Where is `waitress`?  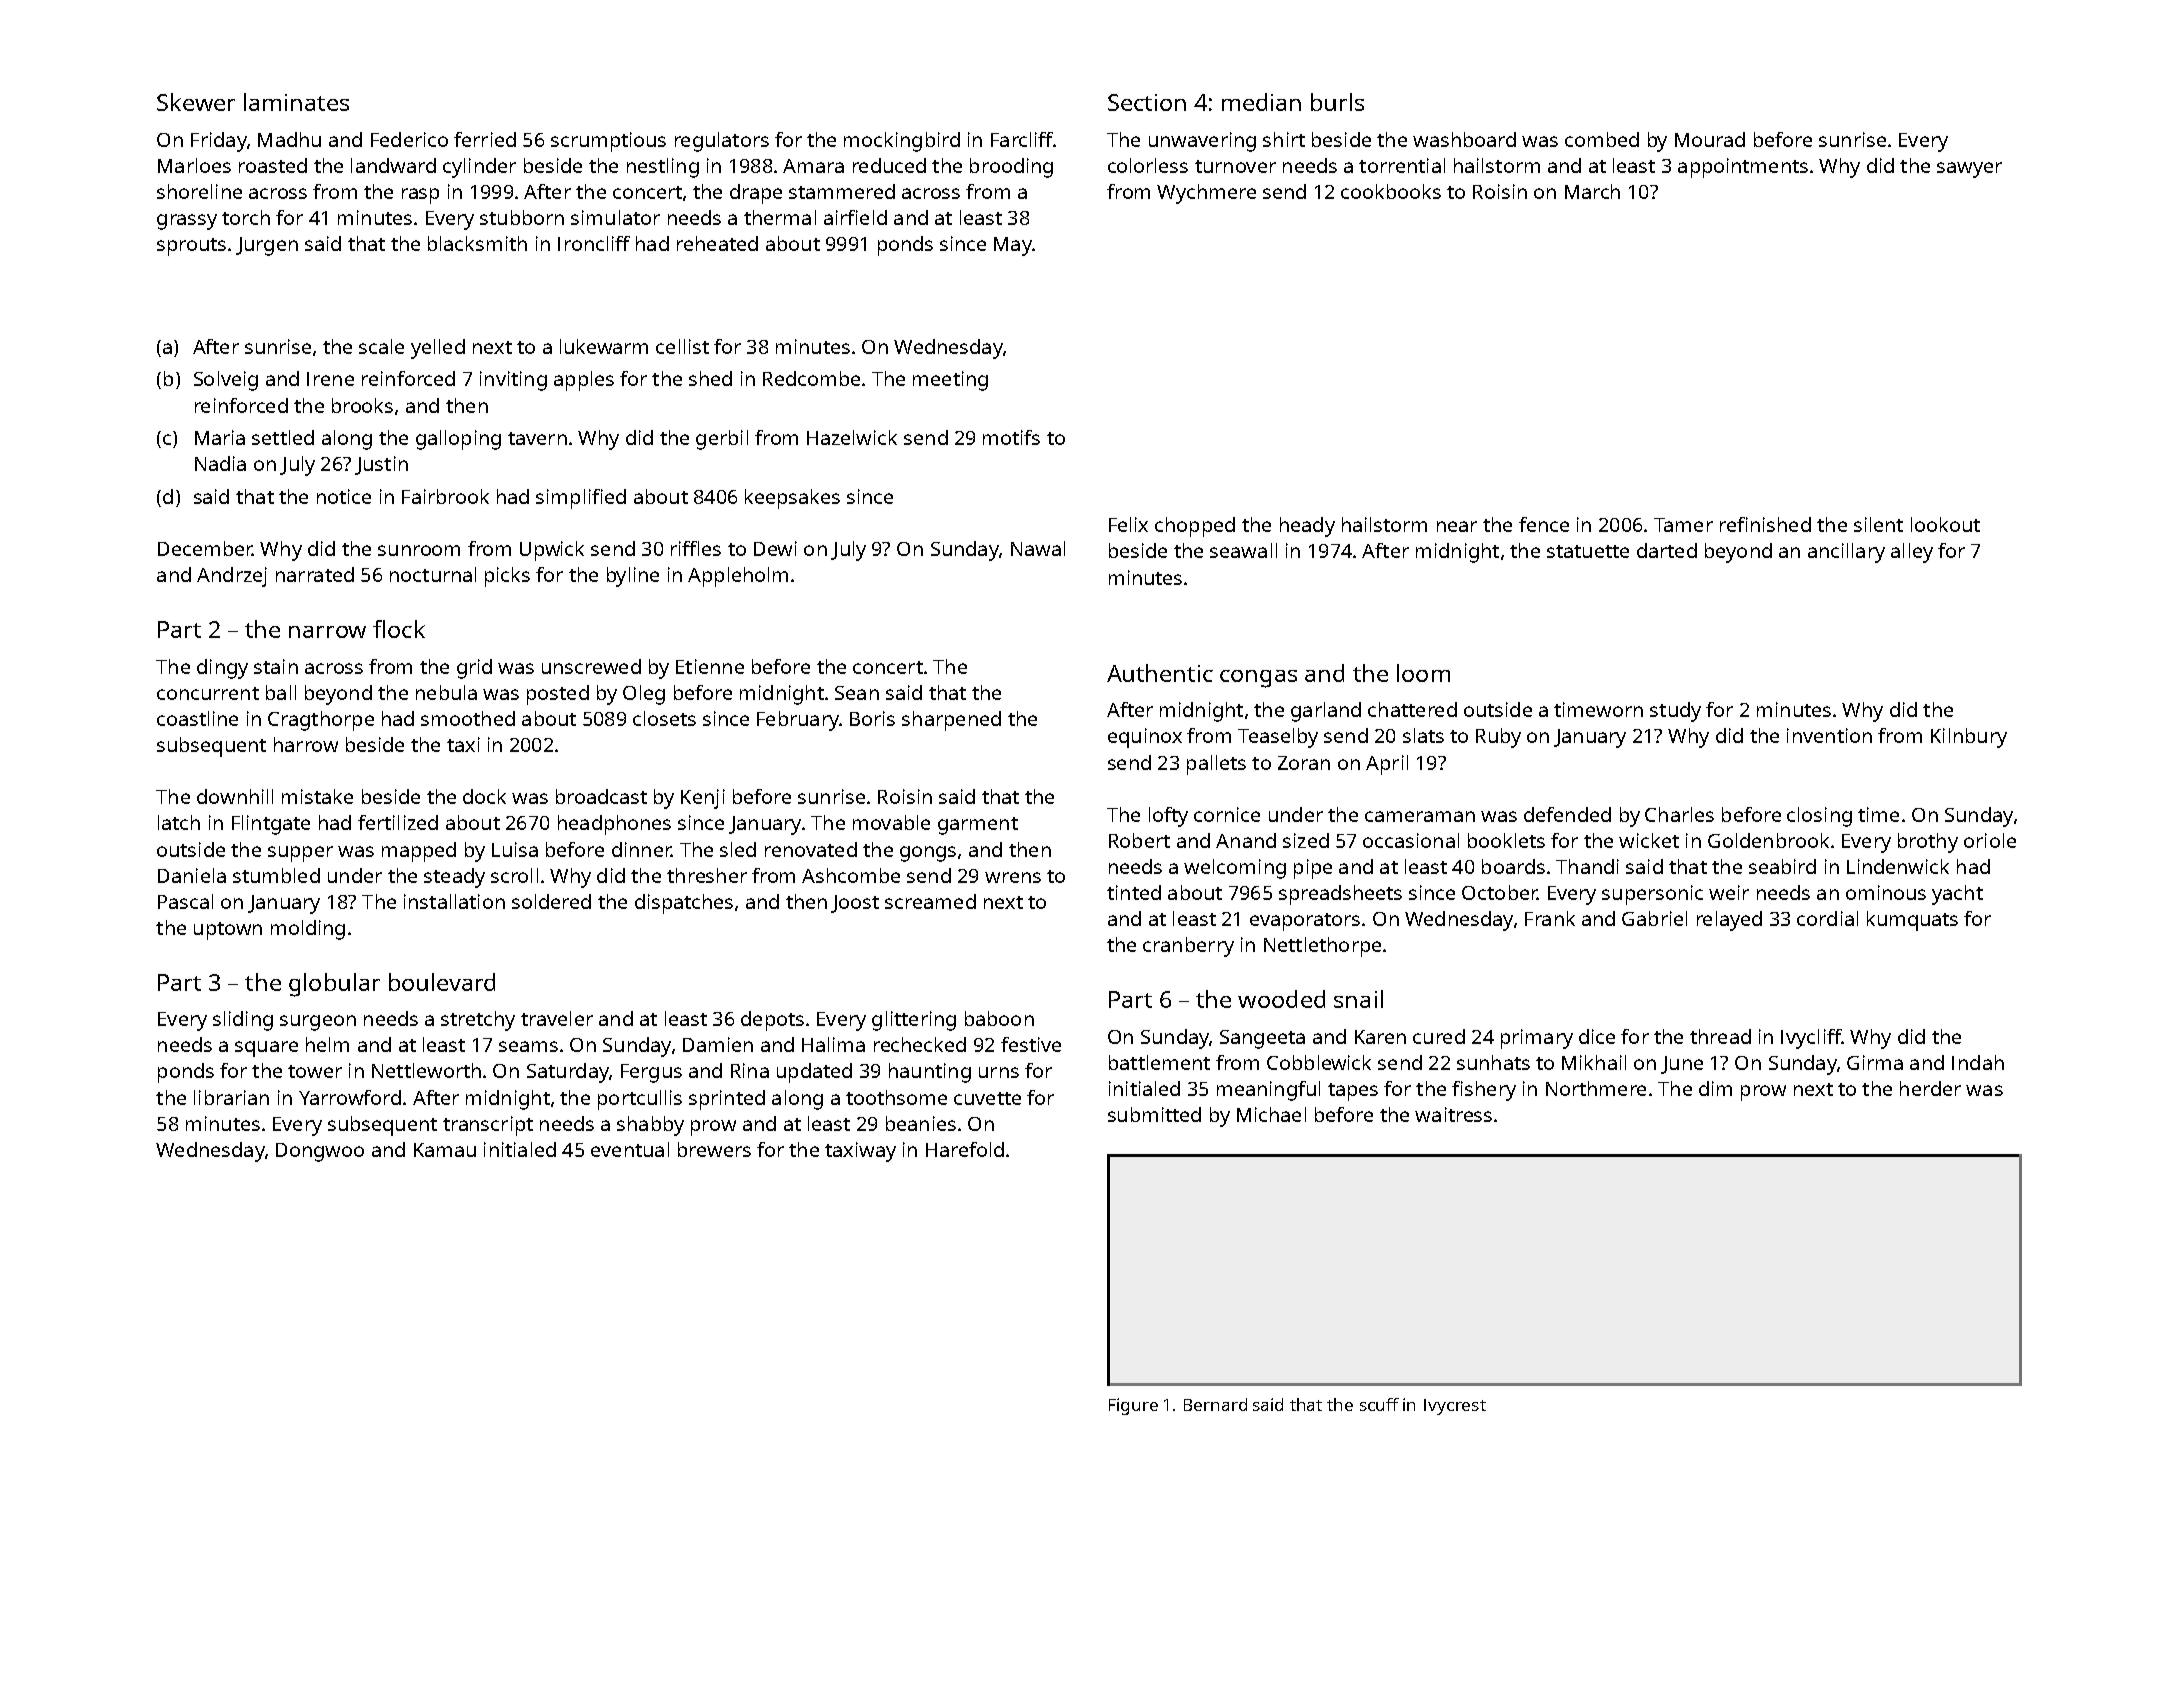
waitress is located at coordinates (1453, 1114).
